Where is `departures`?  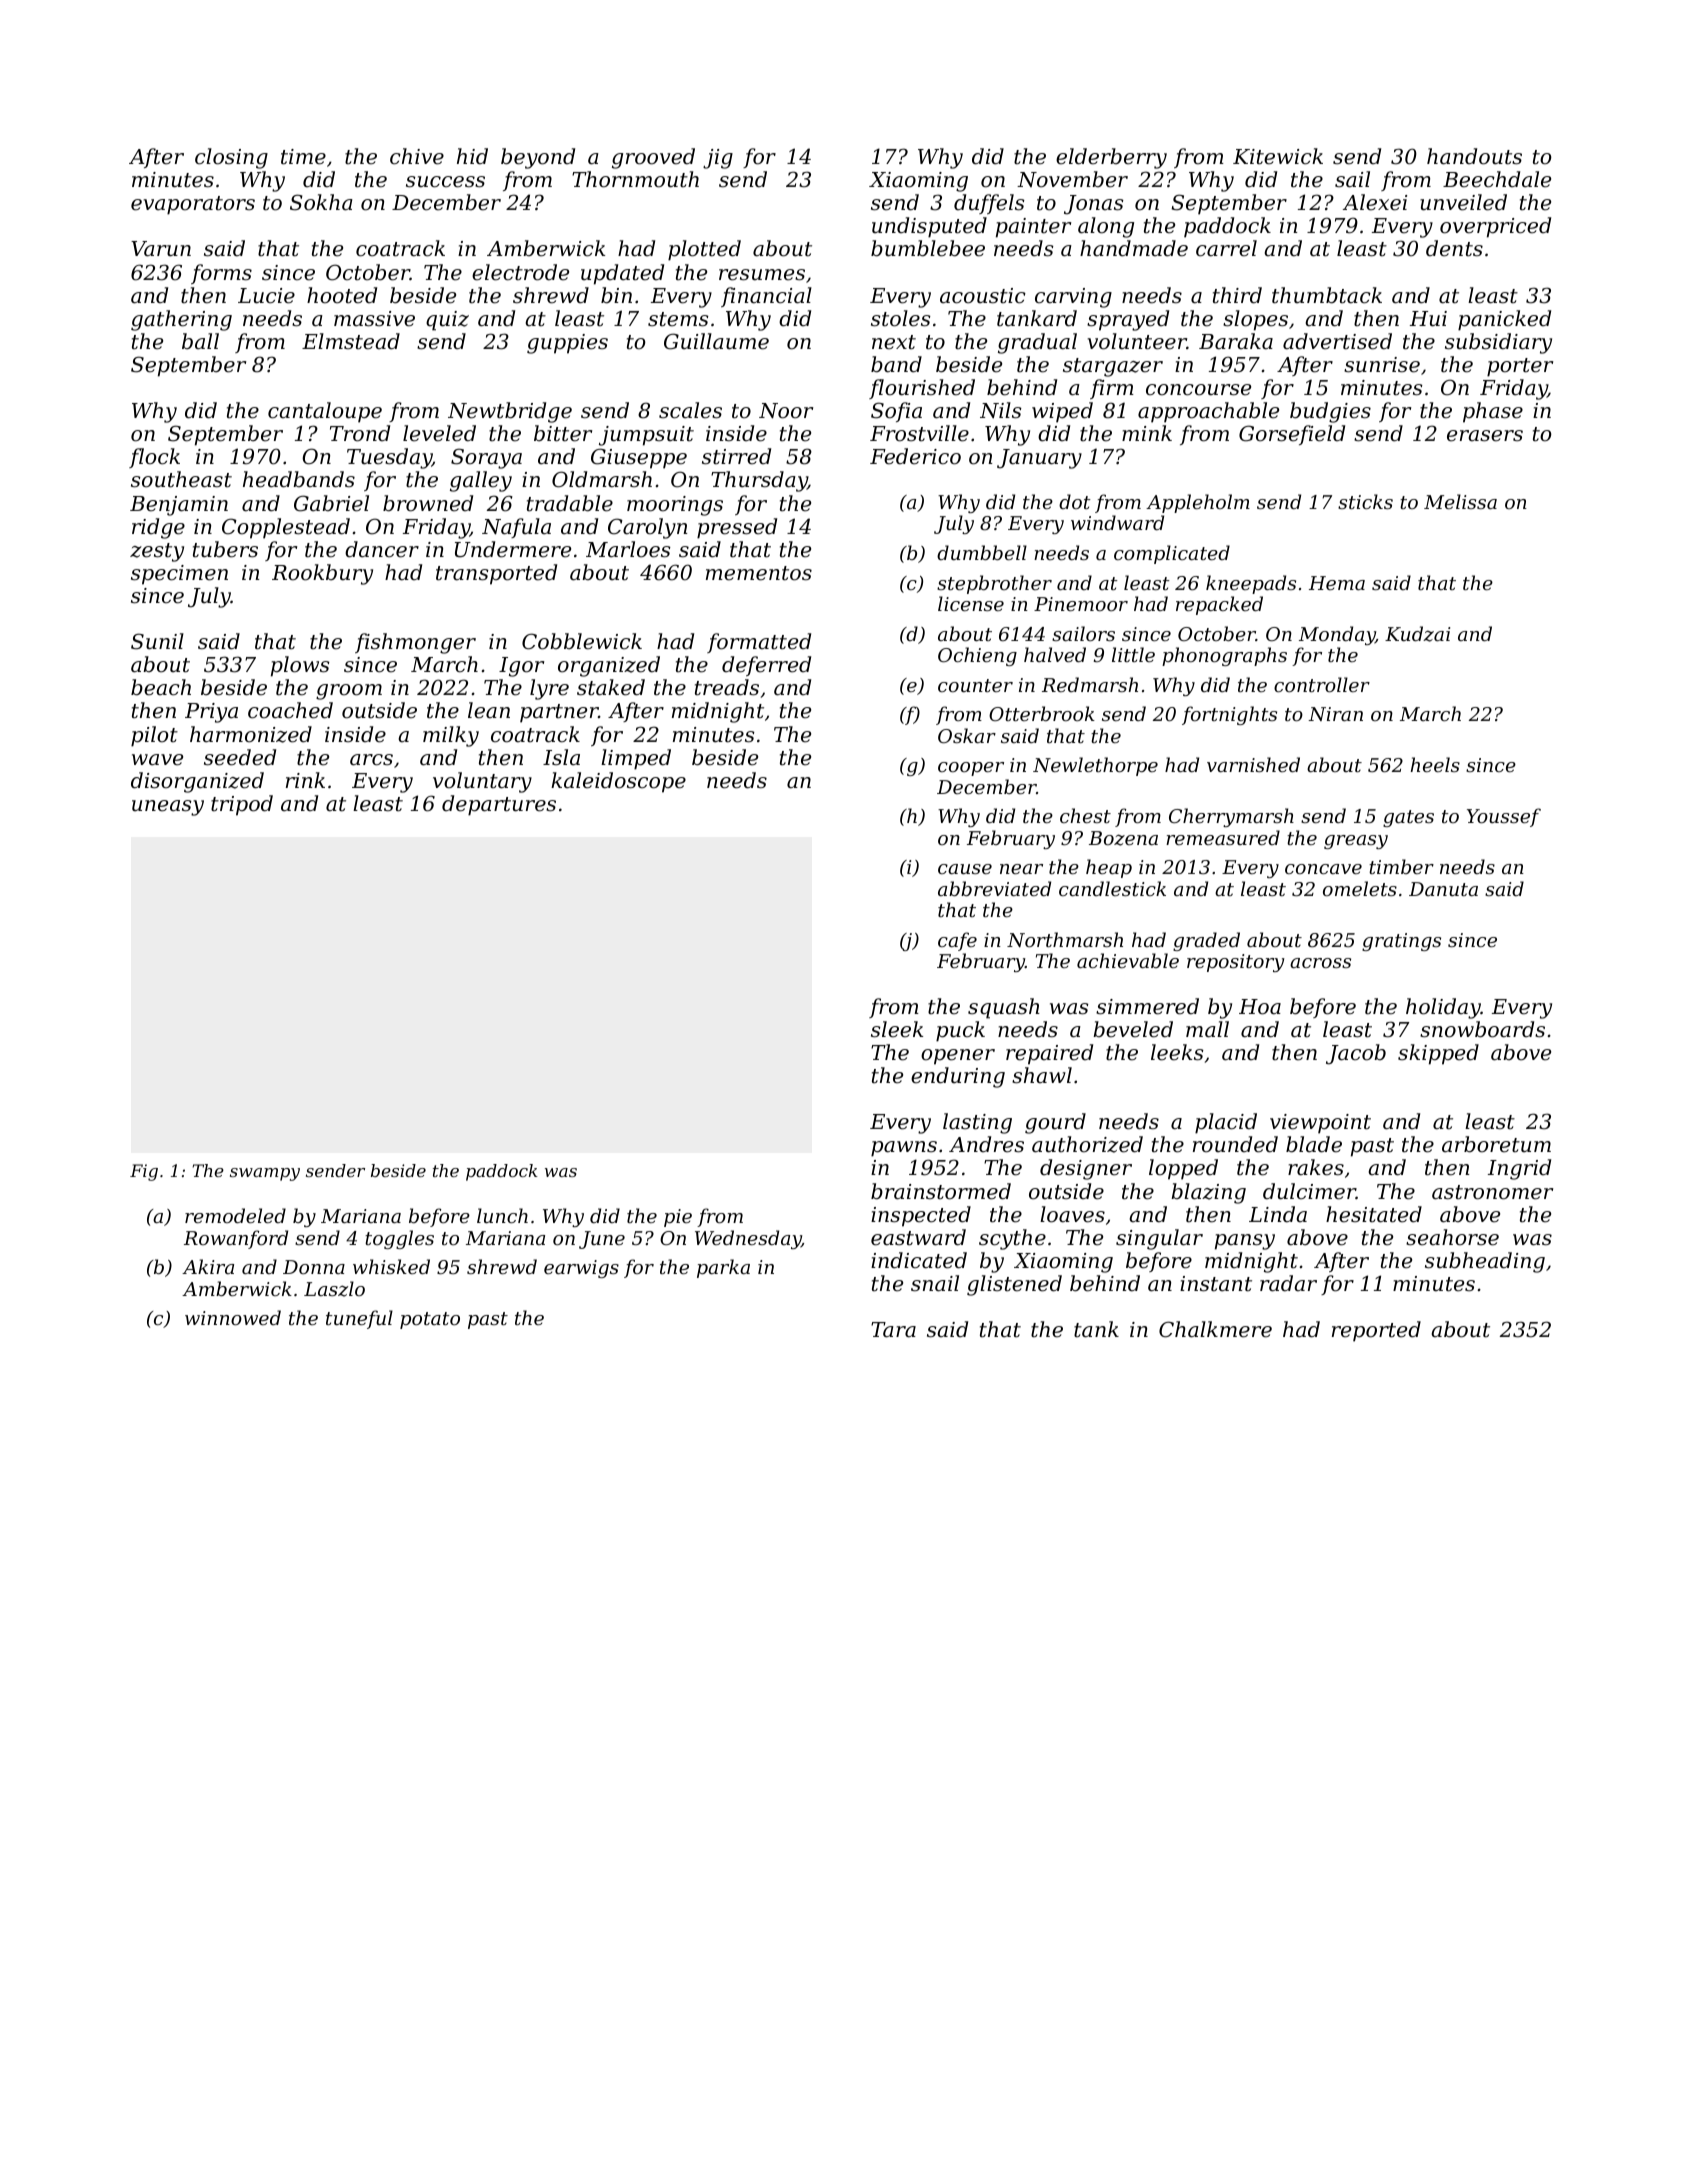 departures is located at coordinates (499, 805).
